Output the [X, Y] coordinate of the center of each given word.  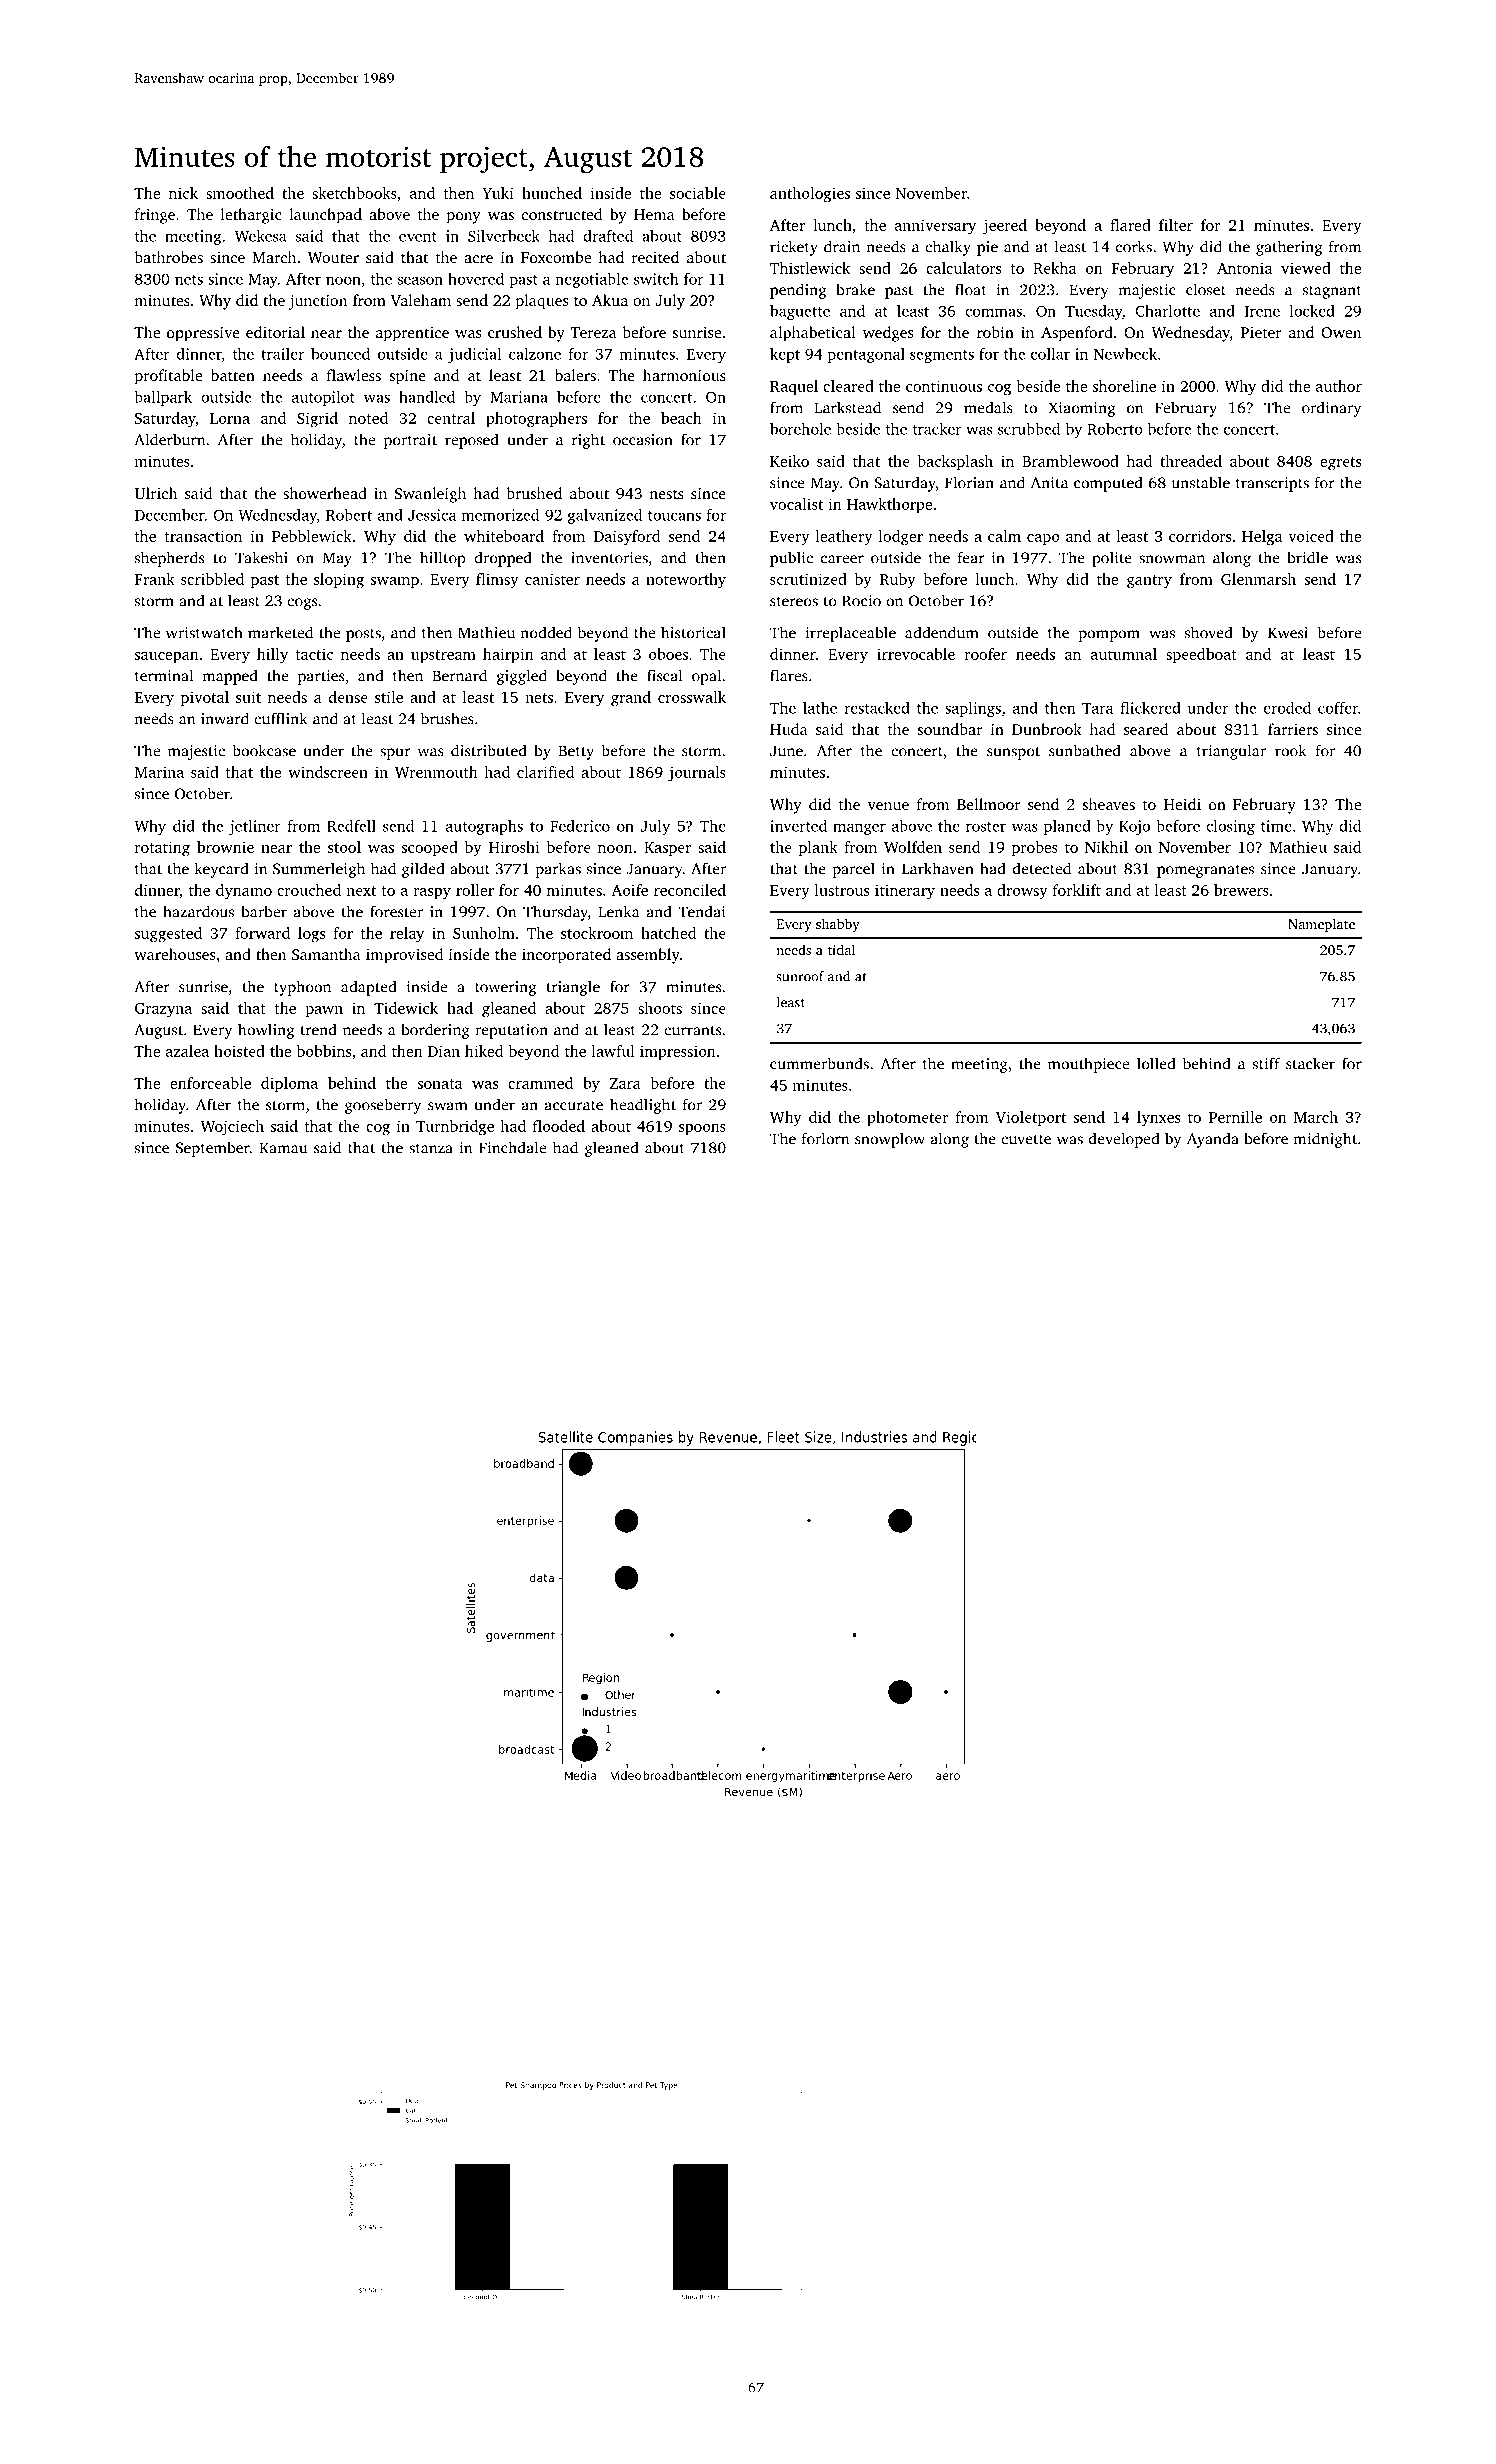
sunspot [1013, 753]
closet [1206, 289]
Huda [789, 729]
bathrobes [169, 257]
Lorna [230, 418]
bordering [435, 1031]
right [588, 441]
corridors [1200, 536]
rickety [794, 248]
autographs [484, 827]
